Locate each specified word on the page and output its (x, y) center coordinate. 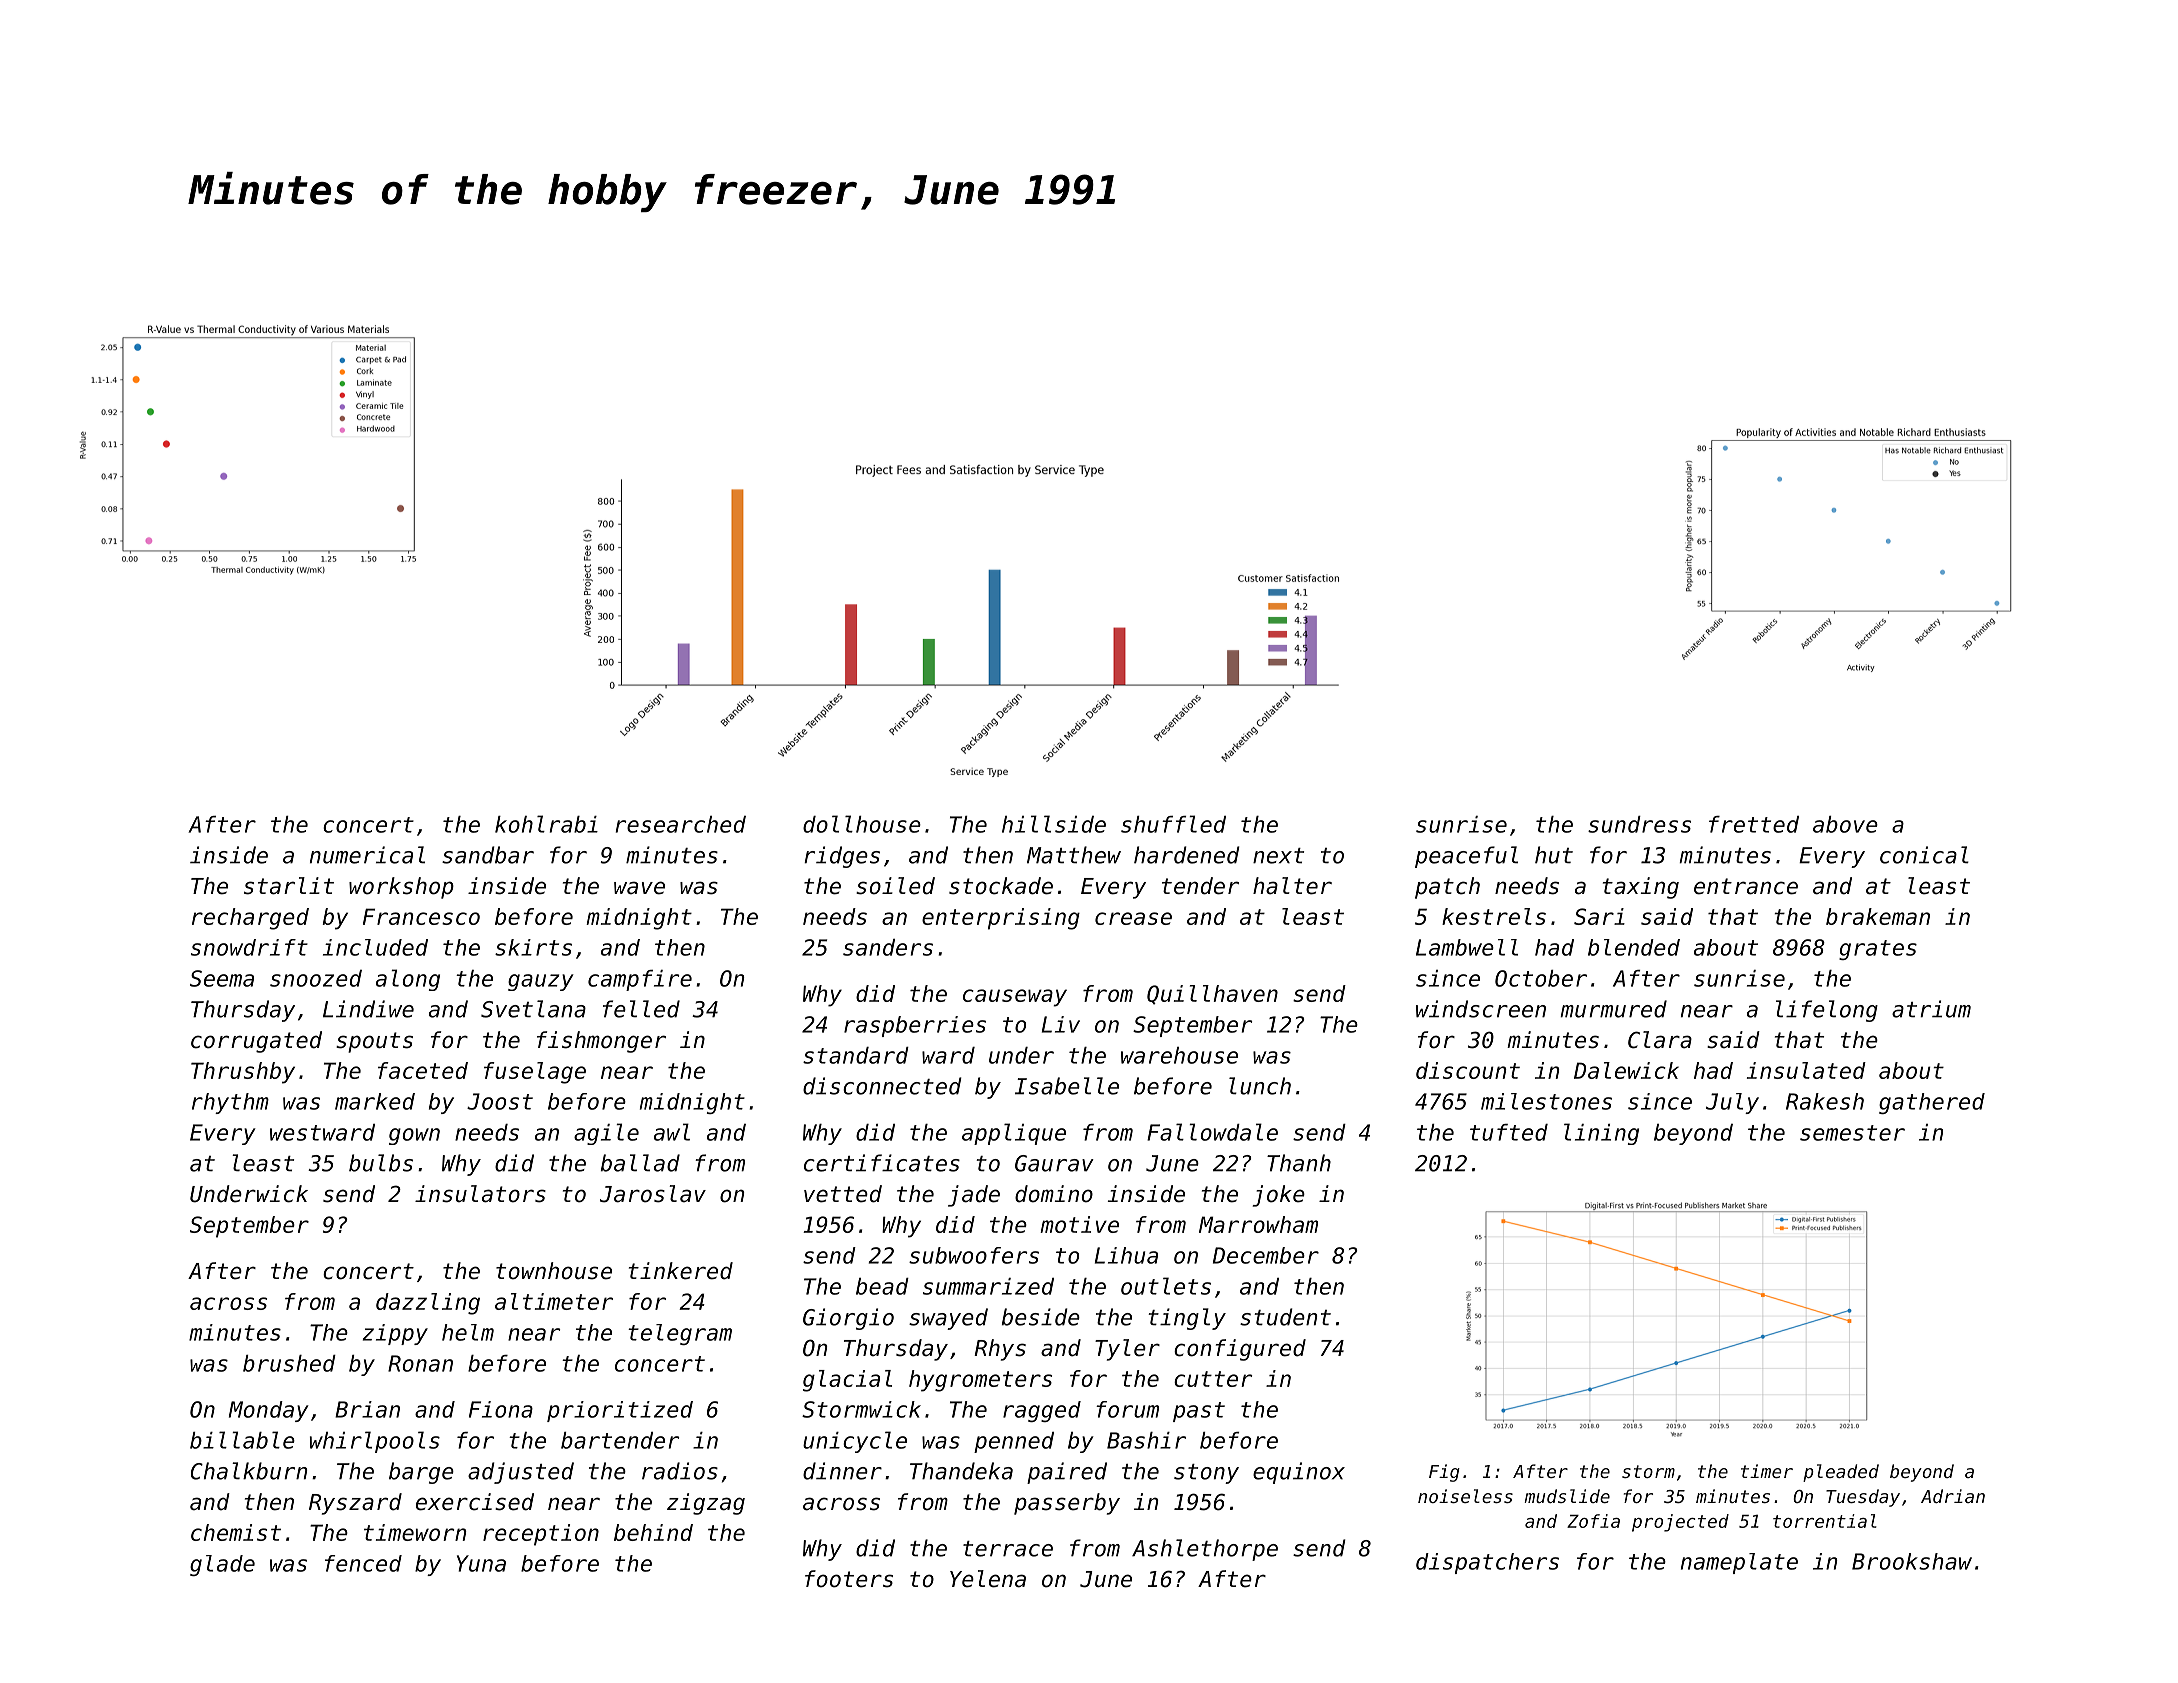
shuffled (1173, 824)
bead (882, 1286)
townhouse (554, 1271)
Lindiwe (368, 1009)
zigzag (706, 1504)
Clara (1660, 1040)
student (1285, 1317)
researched (681, 824)
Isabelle (1067, 1086)
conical (1924, 855)
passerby (1067, 1504)
